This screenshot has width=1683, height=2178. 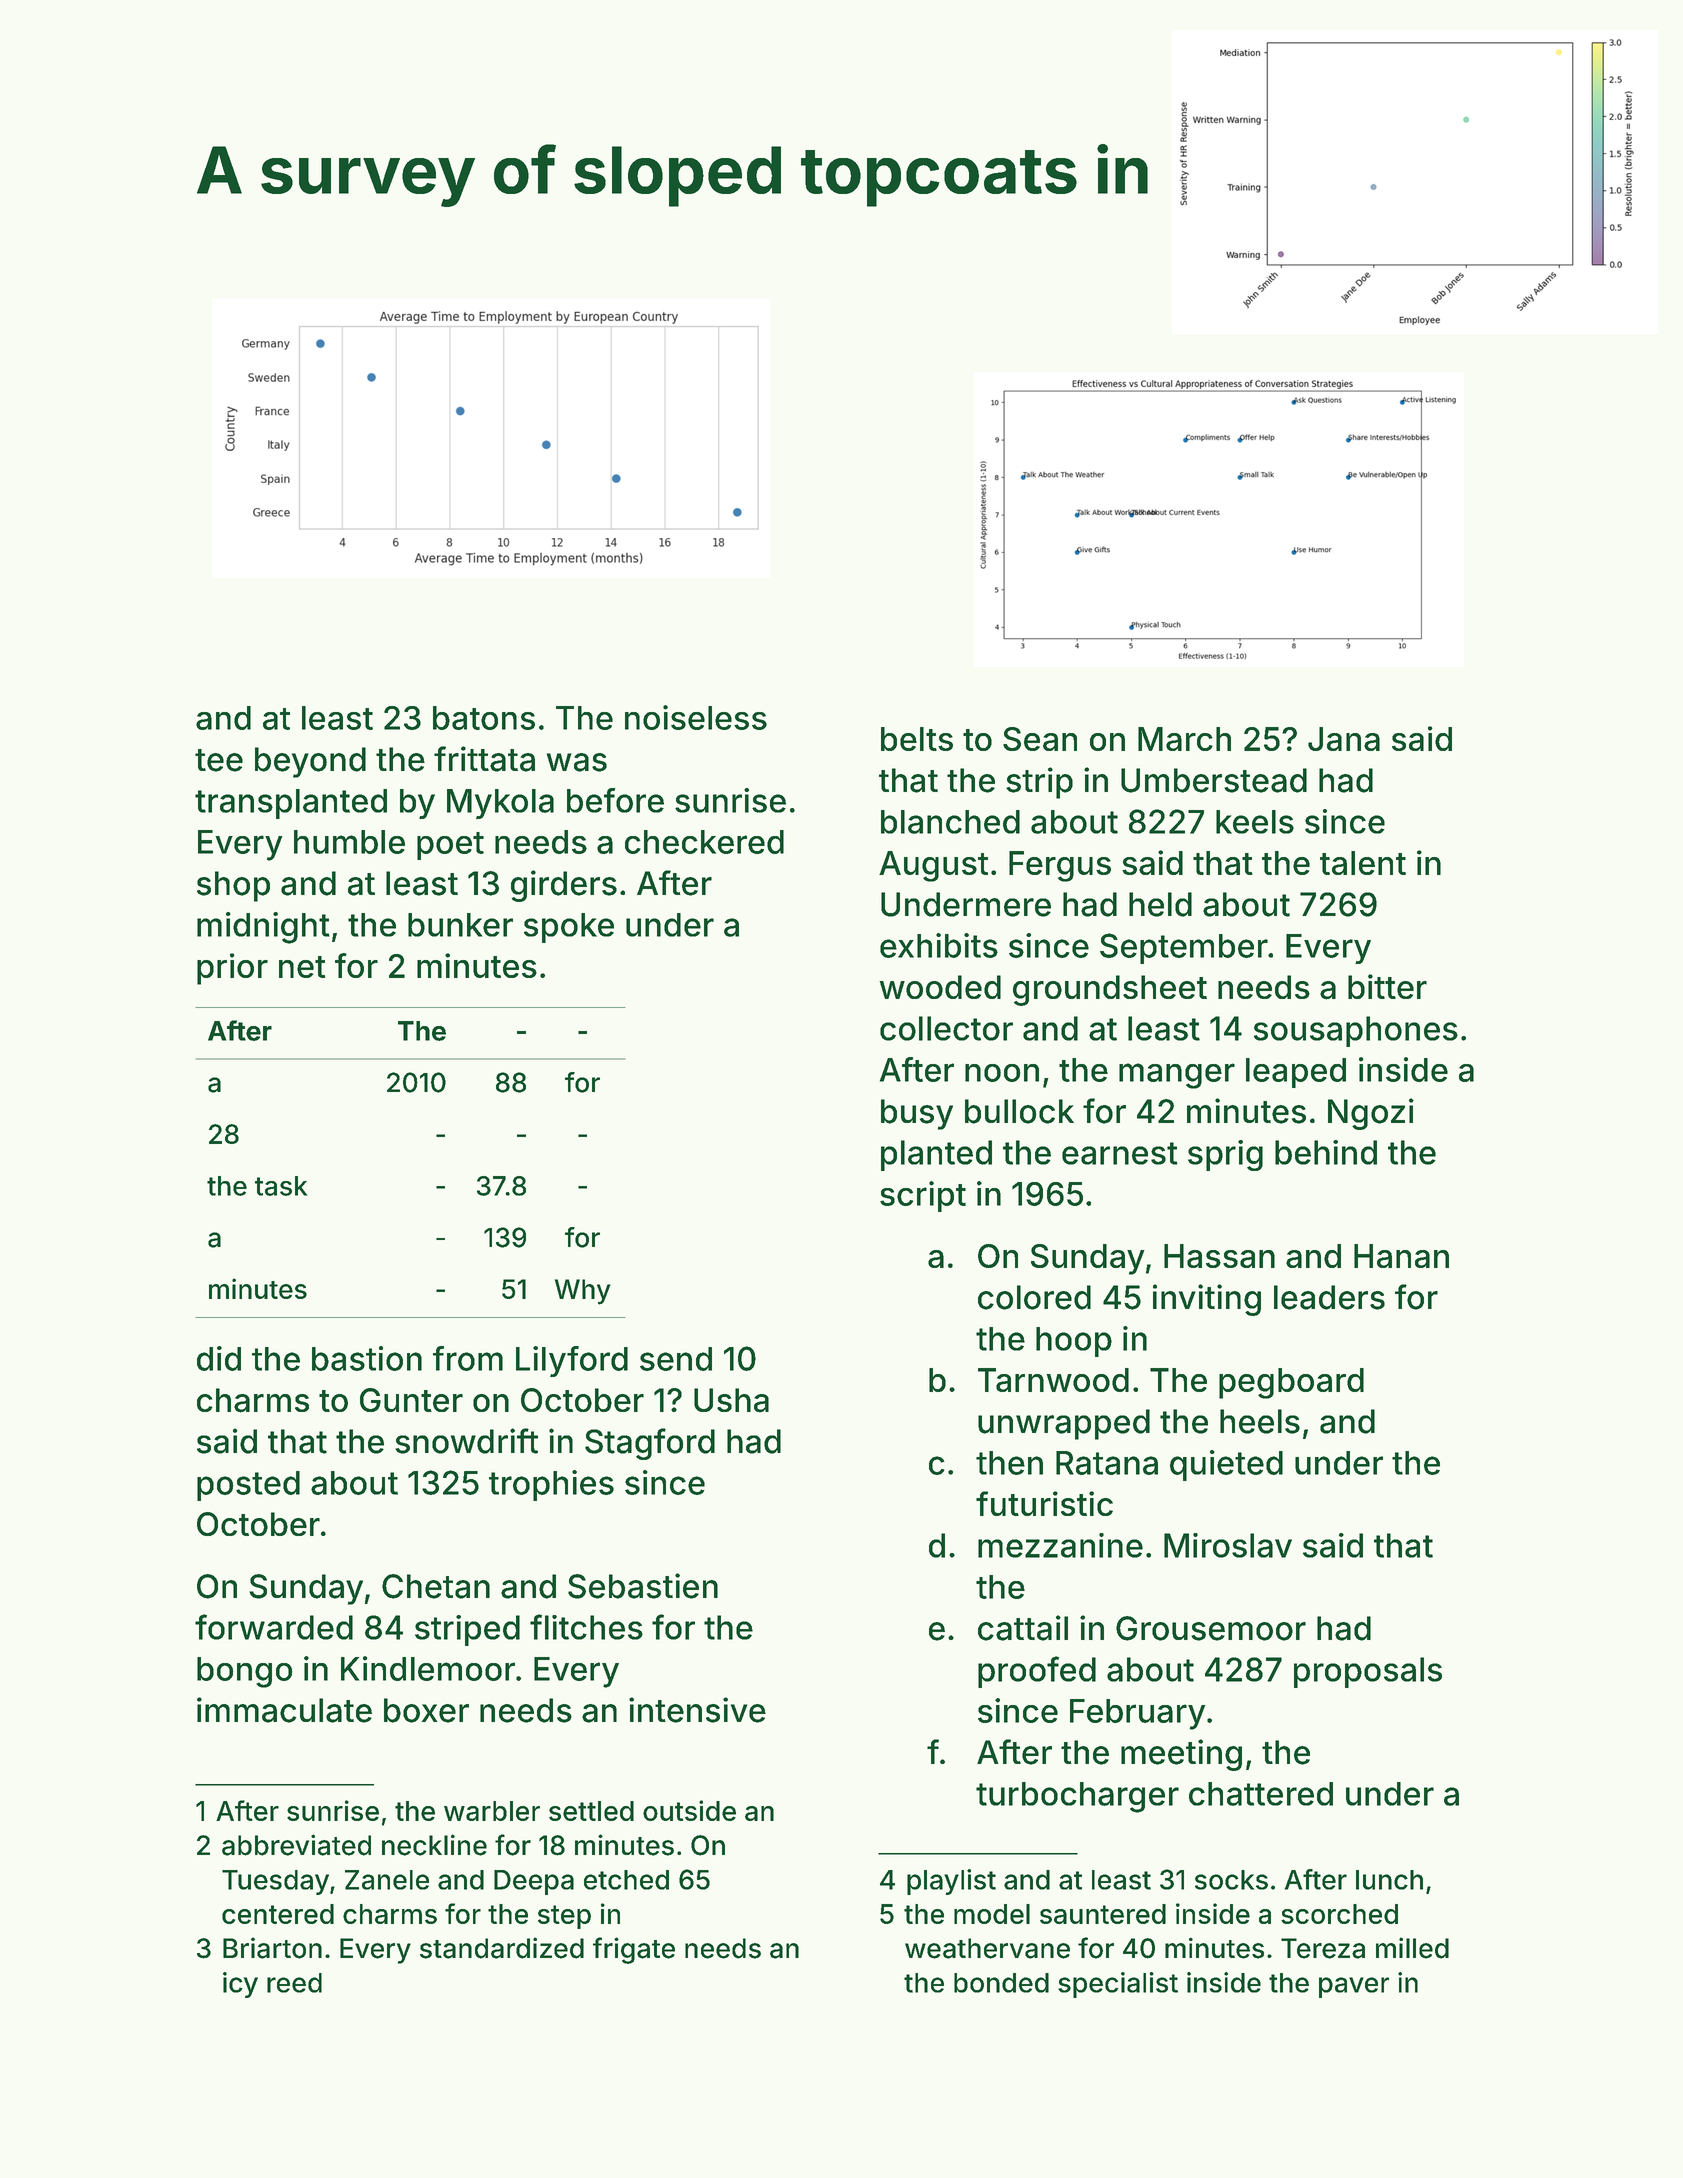 What do you see at coordinates (650, 1444) in the screenshot?
I see `Stagford` at bounding box center [650, 1444].
